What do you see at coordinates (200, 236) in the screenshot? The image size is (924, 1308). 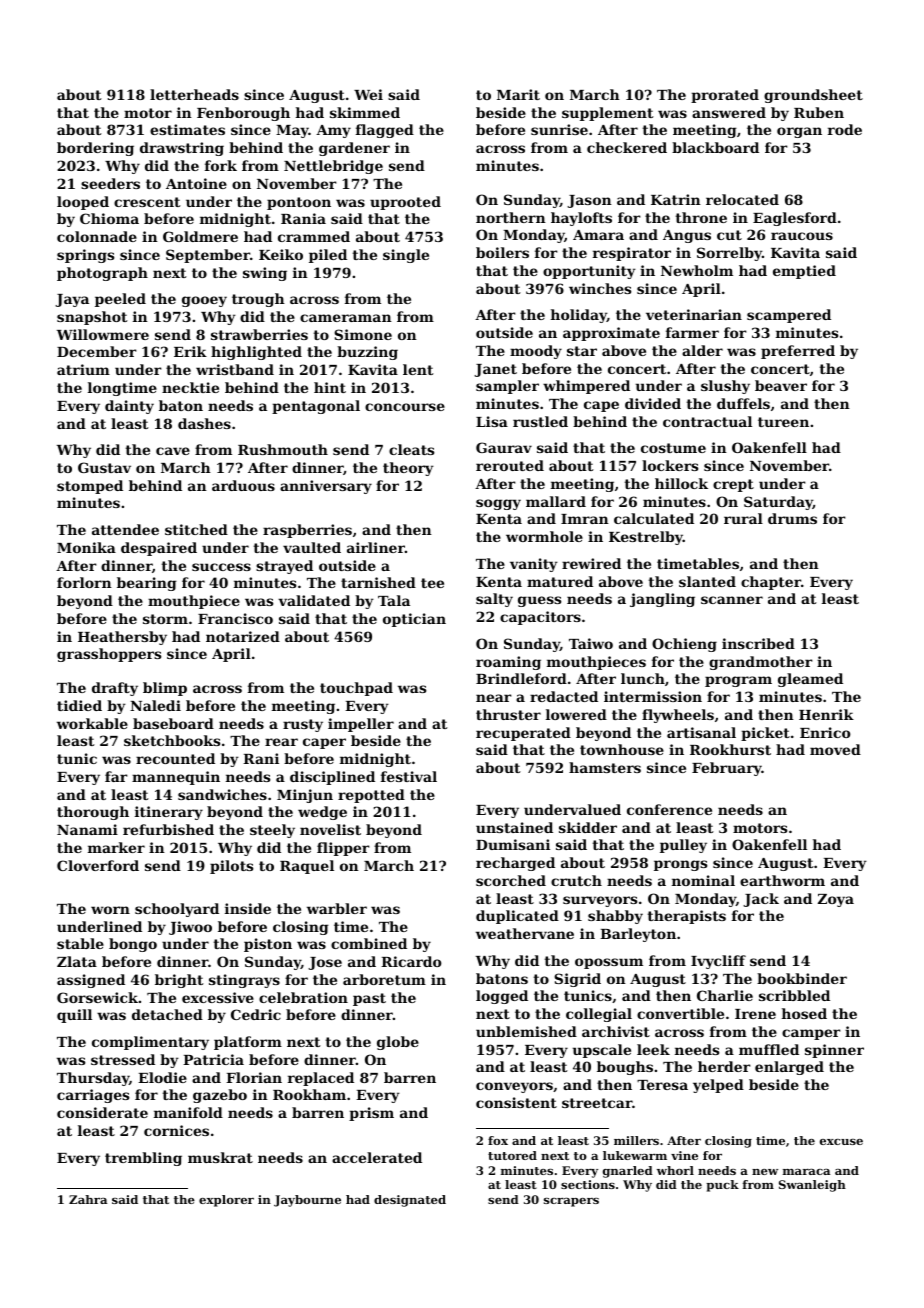 I see `Goldmere` at bounding box center [200, 236].
